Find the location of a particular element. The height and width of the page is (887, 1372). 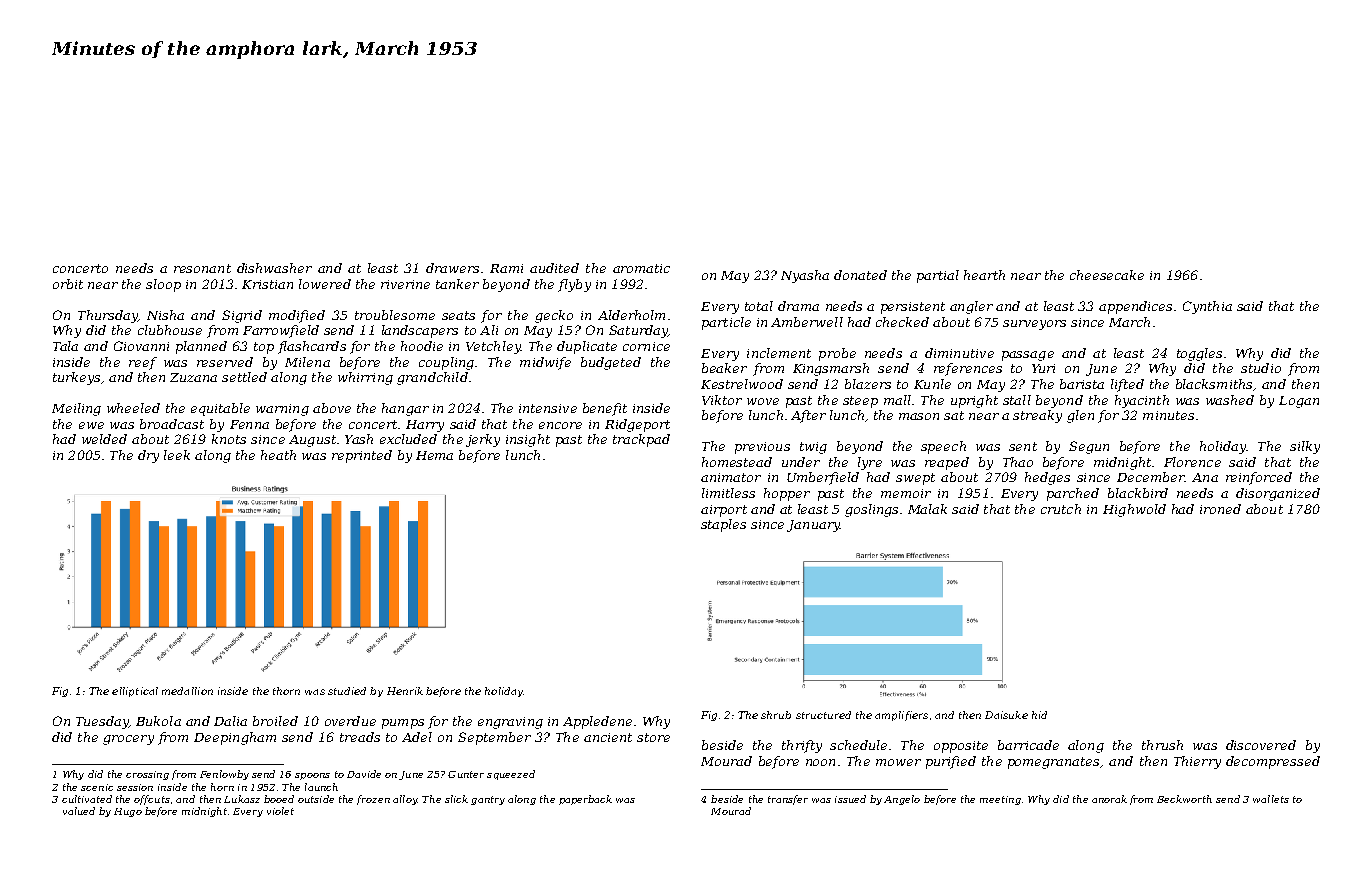

aromatic is located at coordinates (641, 268).
